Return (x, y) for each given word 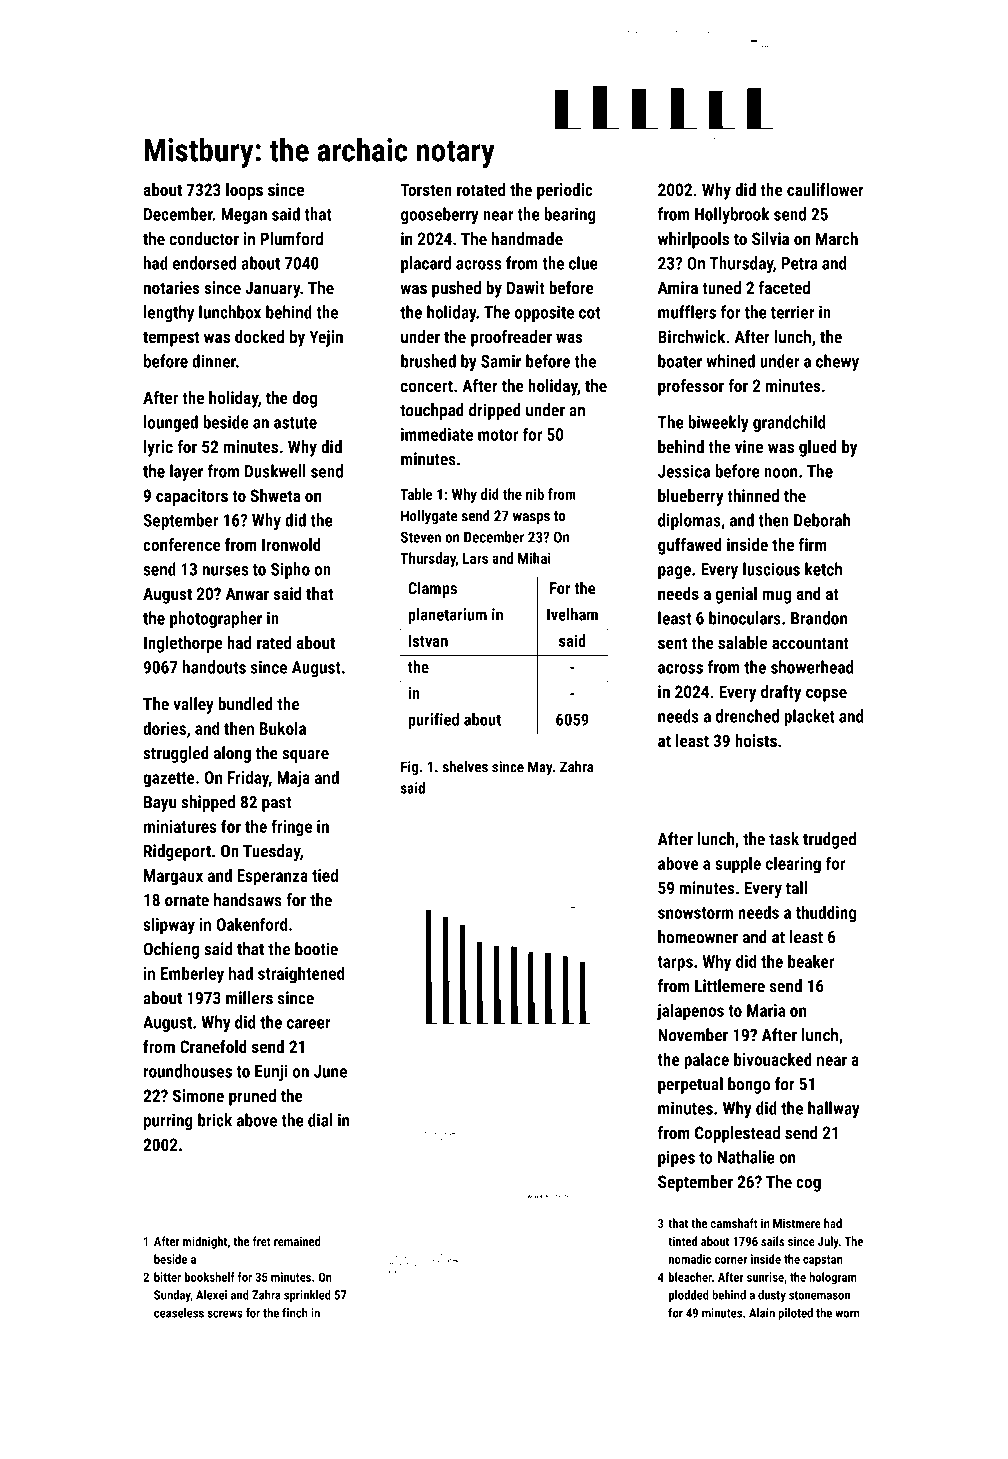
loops (244, 191)
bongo (749, 1085)
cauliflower (825, 189)
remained (297, 1241)
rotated (481, 189)
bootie (316, 949)
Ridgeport (177, 852)
